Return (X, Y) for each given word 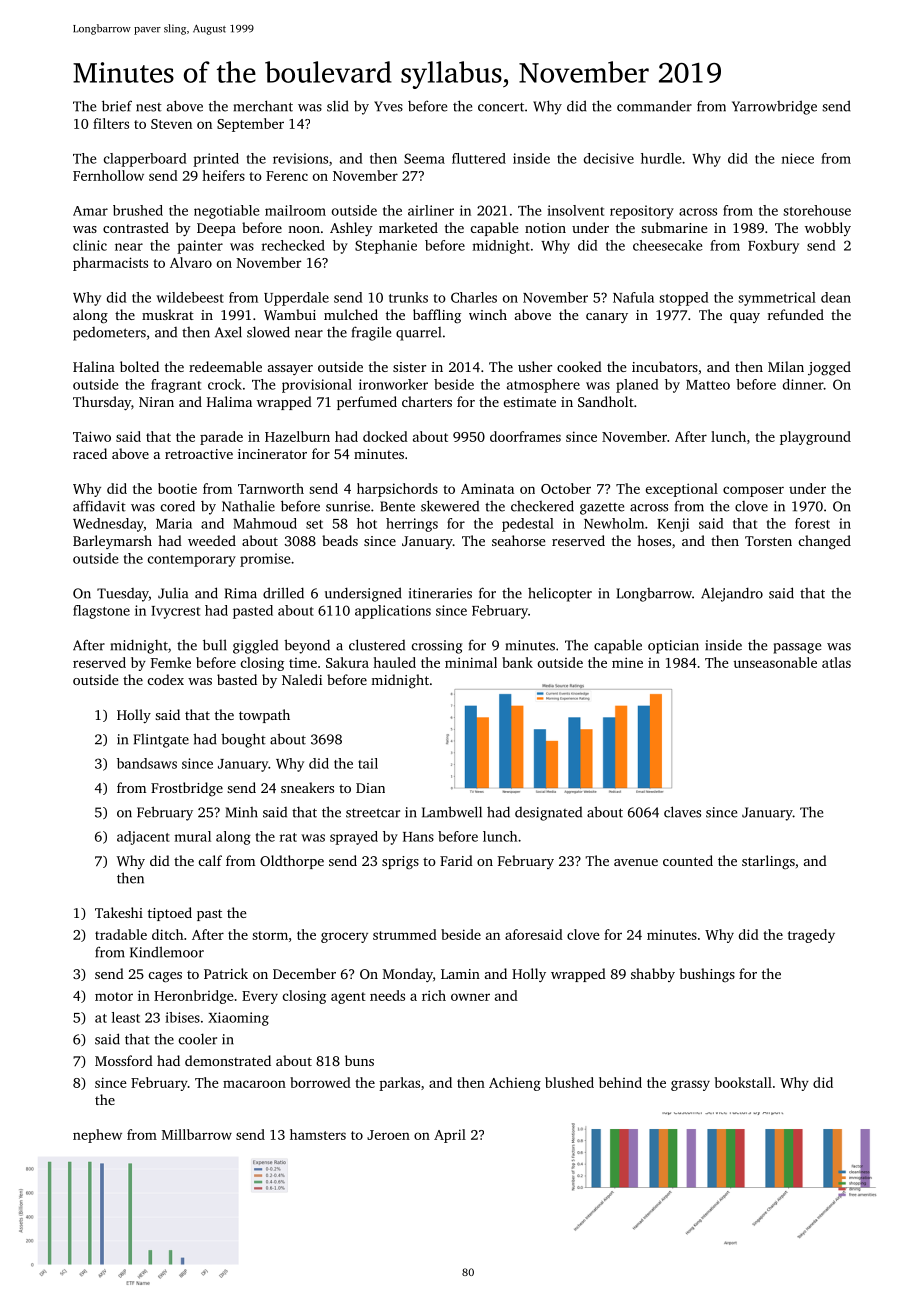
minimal (471, 662)
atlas (836, 662)
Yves (388, 106)
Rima (241, 593)
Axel (228, 332)
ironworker (393, 384)
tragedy (811, 936)
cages (165, 977)
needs (387, 995)
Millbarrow (197, 1134)
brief (117, 106)
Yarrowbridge (774, 107)
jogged (829, 368)
